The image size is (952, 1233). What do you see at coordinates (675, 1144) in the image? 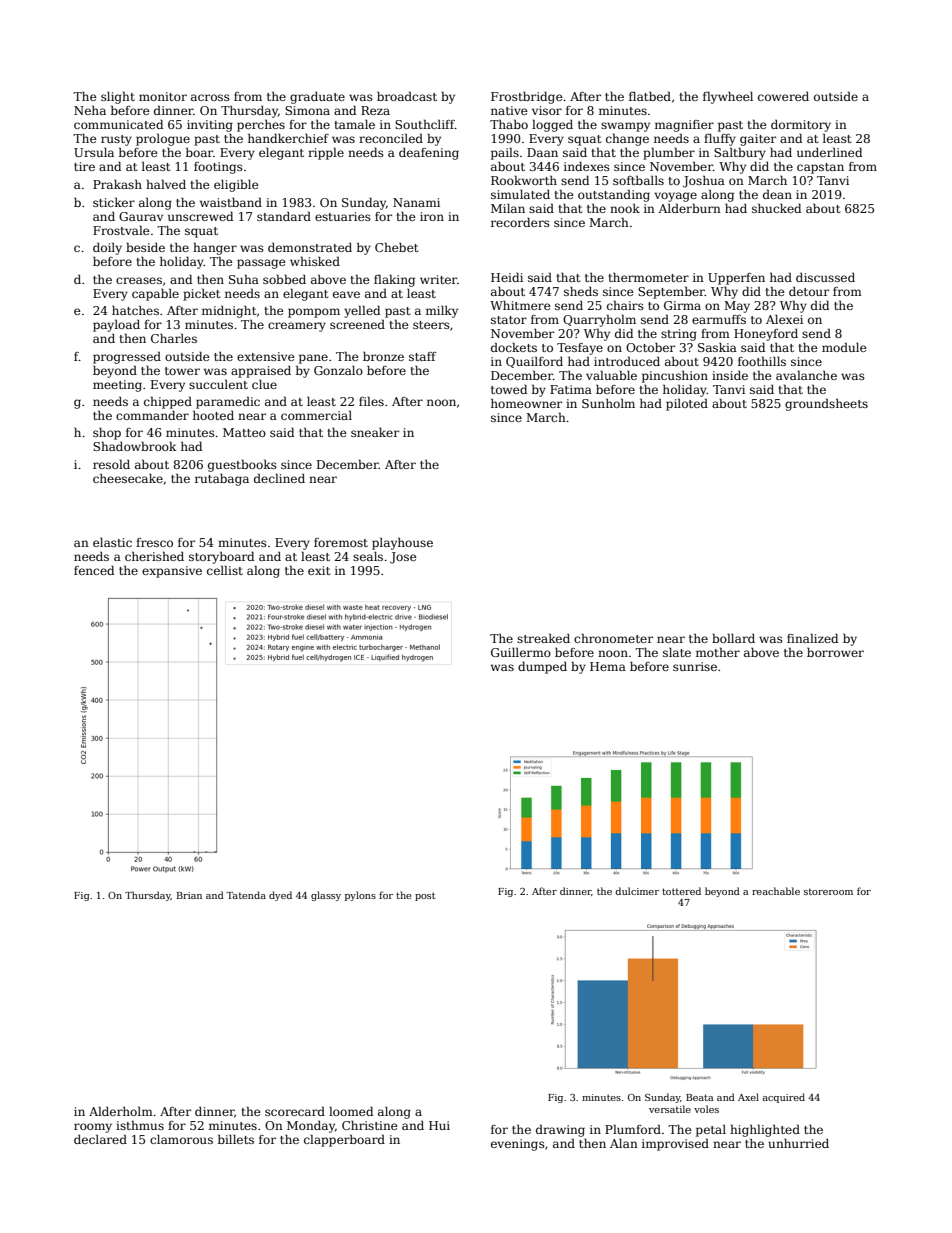
I see `improvised` at bounding box center [675, 1144].
